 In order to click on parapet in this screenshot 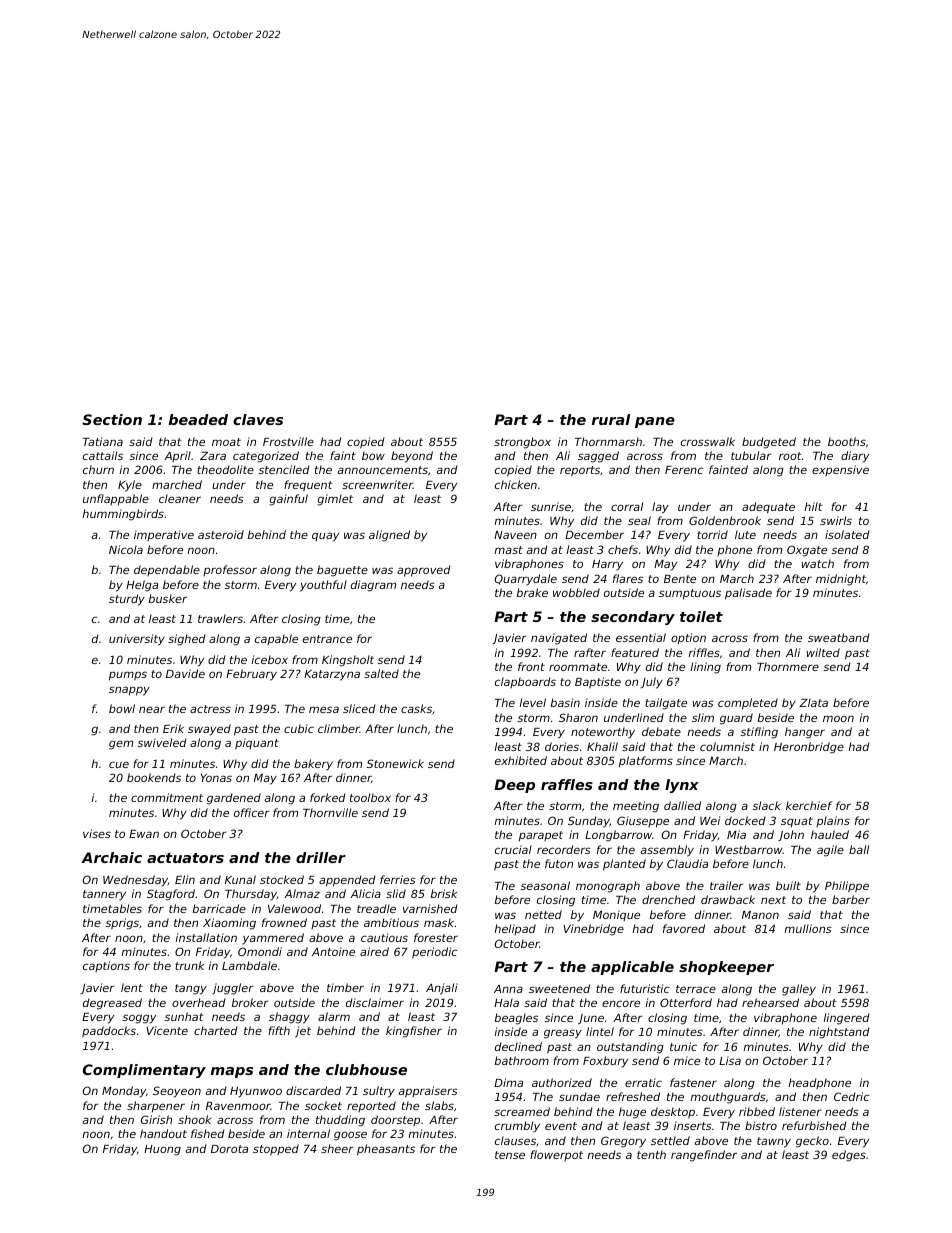, I will do `click(541, 836)`.
